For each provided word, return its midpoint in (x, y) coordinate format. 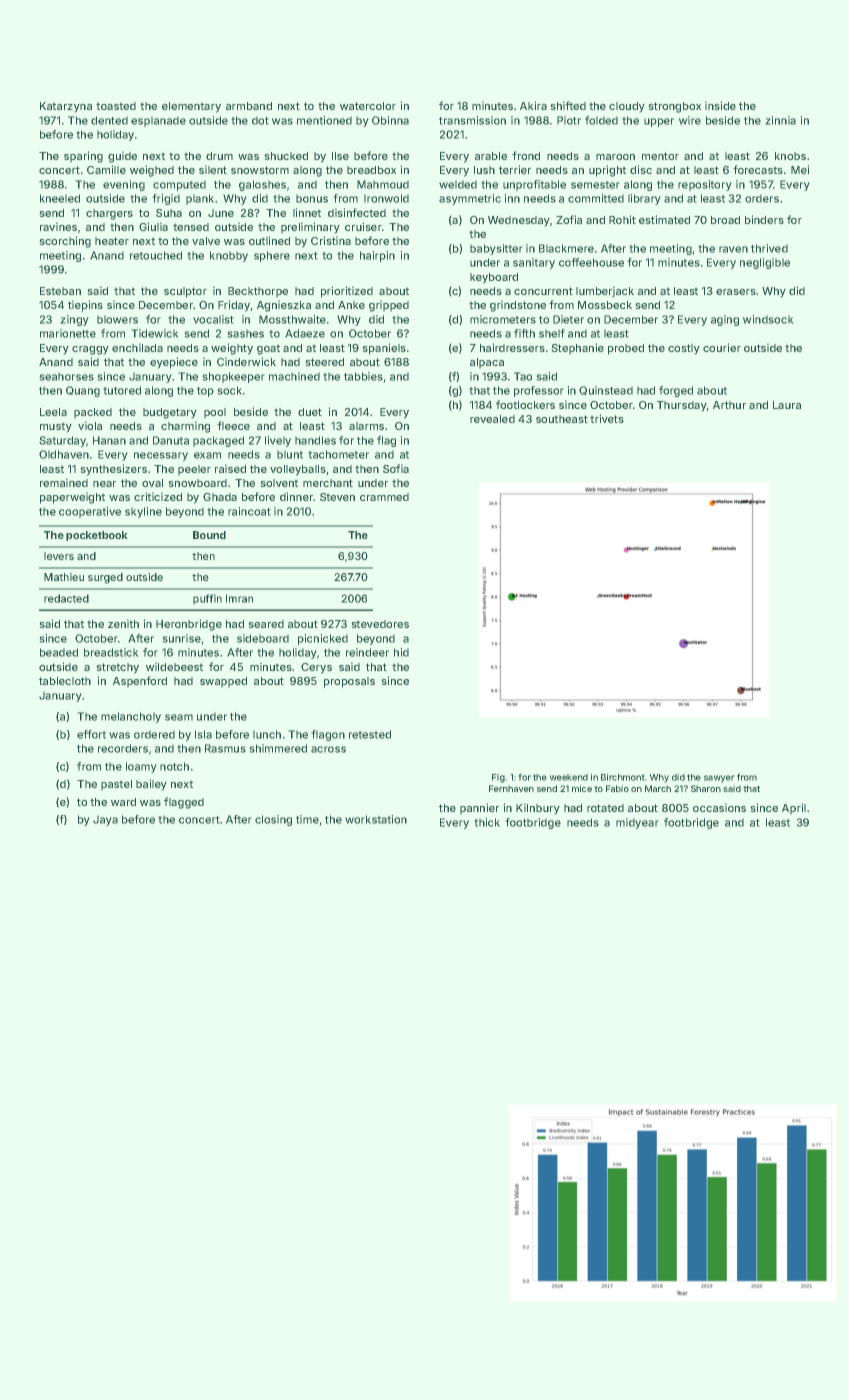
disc (641, 169)
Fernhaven (511, 788)
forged (676, 391)
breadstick (111, 652)
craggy (90, 350)
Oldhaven (64, 454)
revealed (492, 419)
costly (684, 349)
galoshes (262, 185)
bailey (151, 785)
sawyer (719, 779)
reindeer (367, 652)
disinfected (357, 212)
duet (310, 412)
